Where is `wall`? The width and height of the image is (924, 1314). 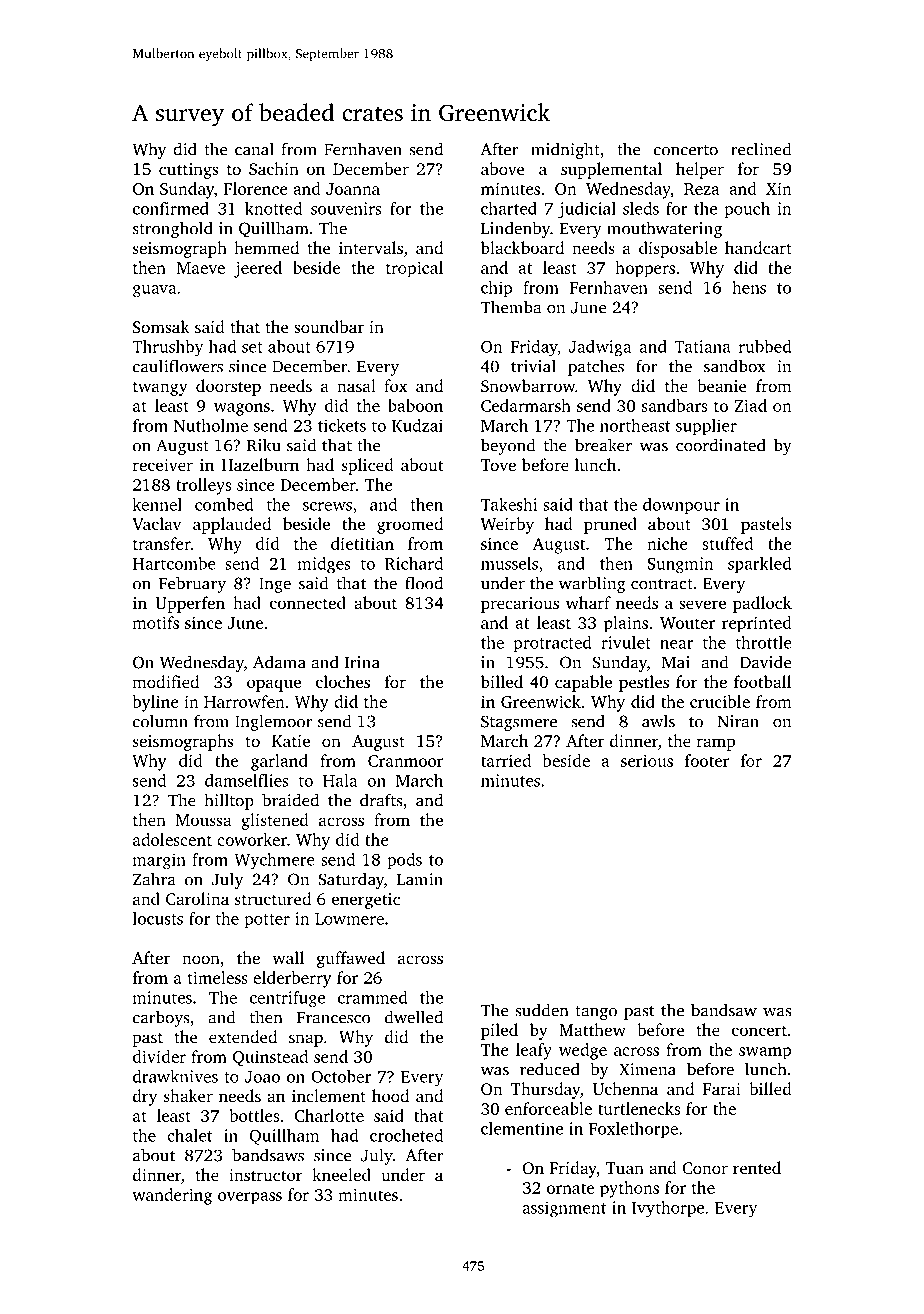 wall is located at coordinates (288, 957).
